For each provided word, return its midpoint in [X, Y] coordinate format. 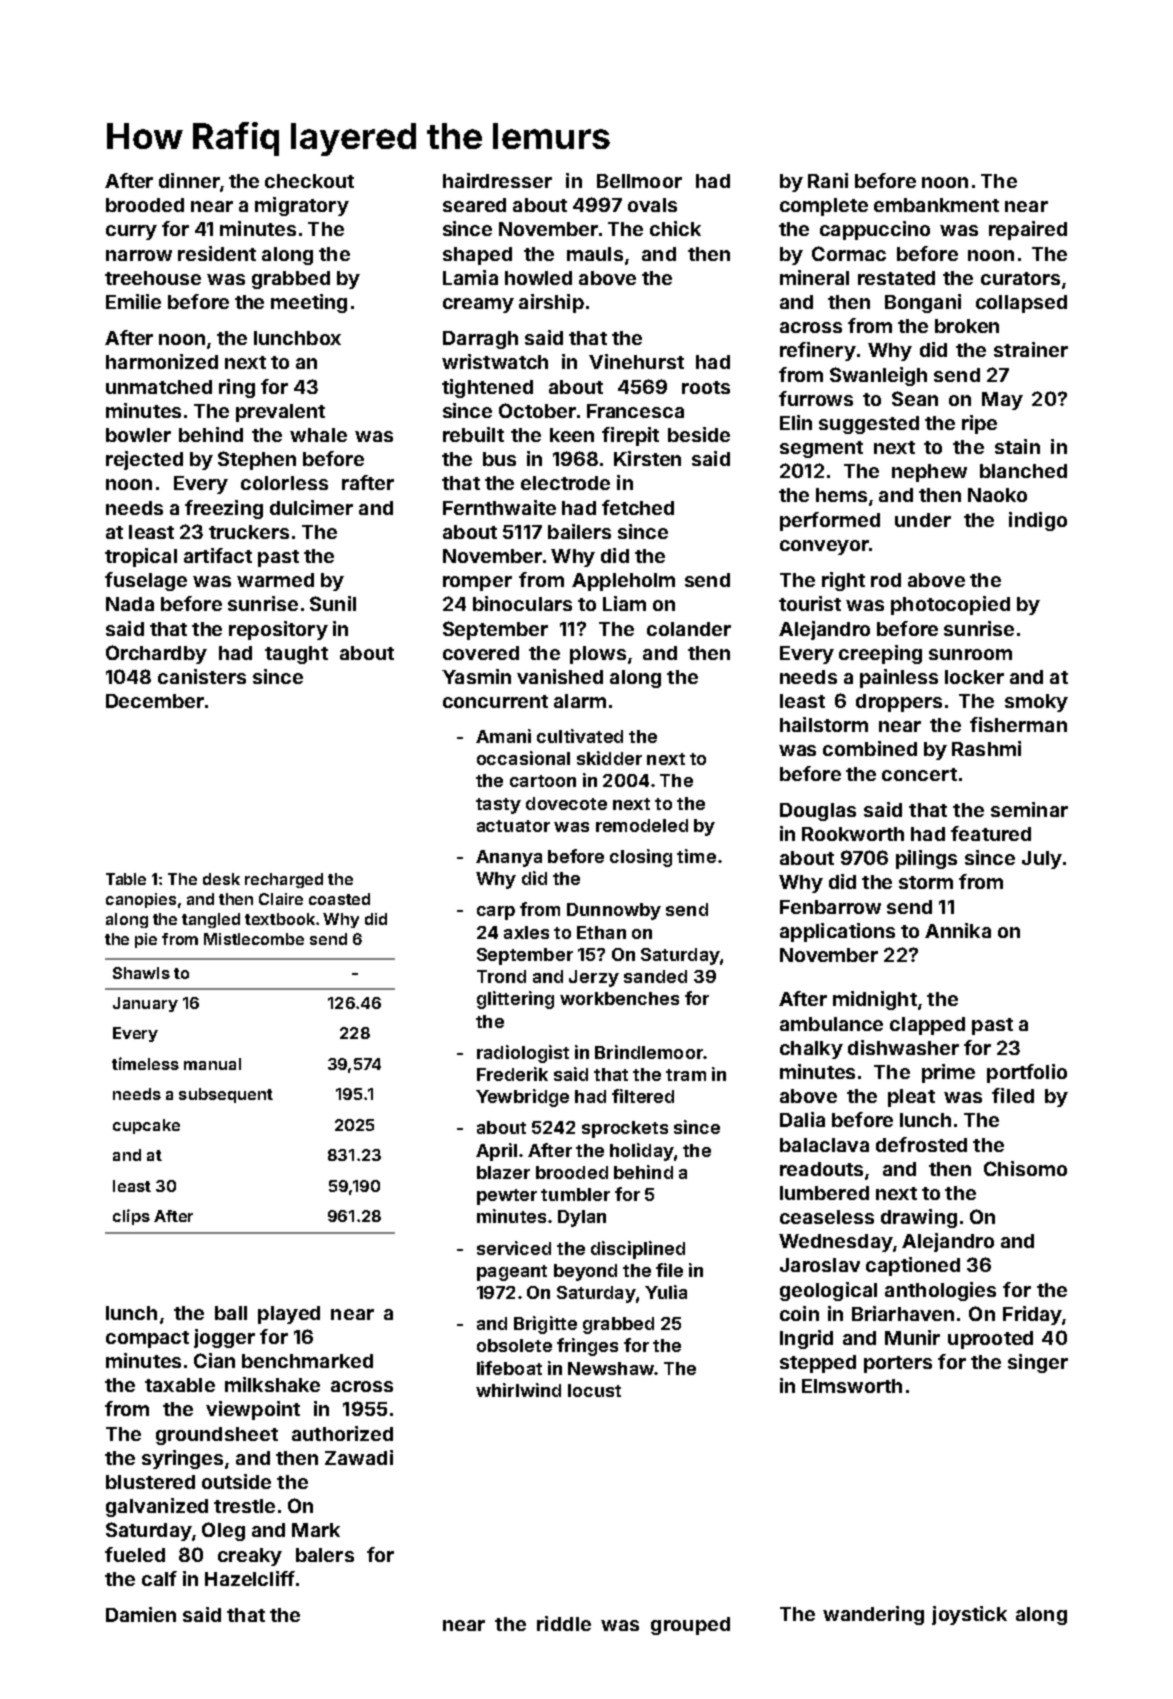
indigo [1038, 521]
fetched [638, 507]
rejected [144, 460]
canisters [202, 676]
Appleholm [623, 582]
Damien [141, 1614]
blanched [1023, 471]
